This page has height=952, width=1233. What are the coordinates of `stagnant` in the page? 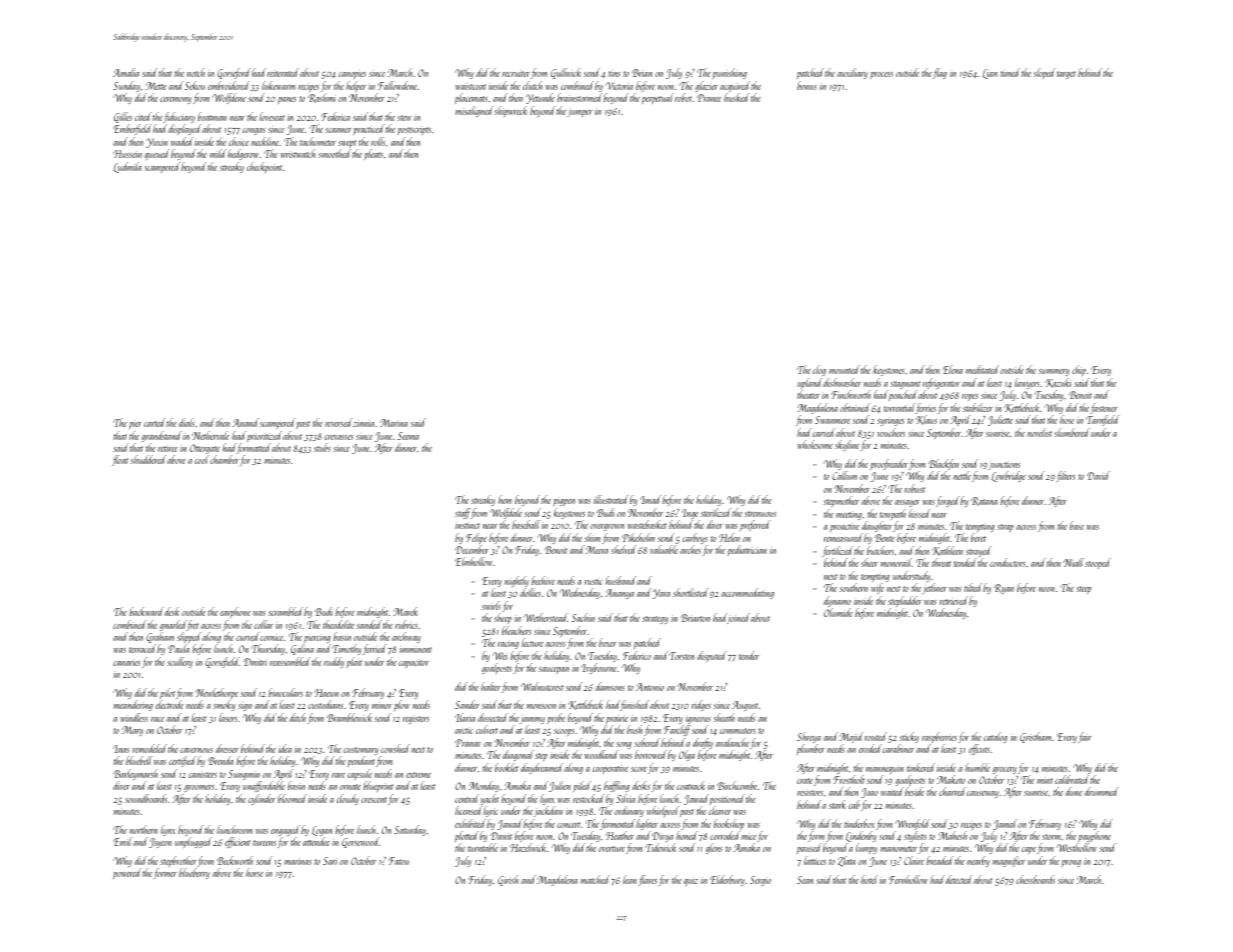 It's located at (905, 385).
